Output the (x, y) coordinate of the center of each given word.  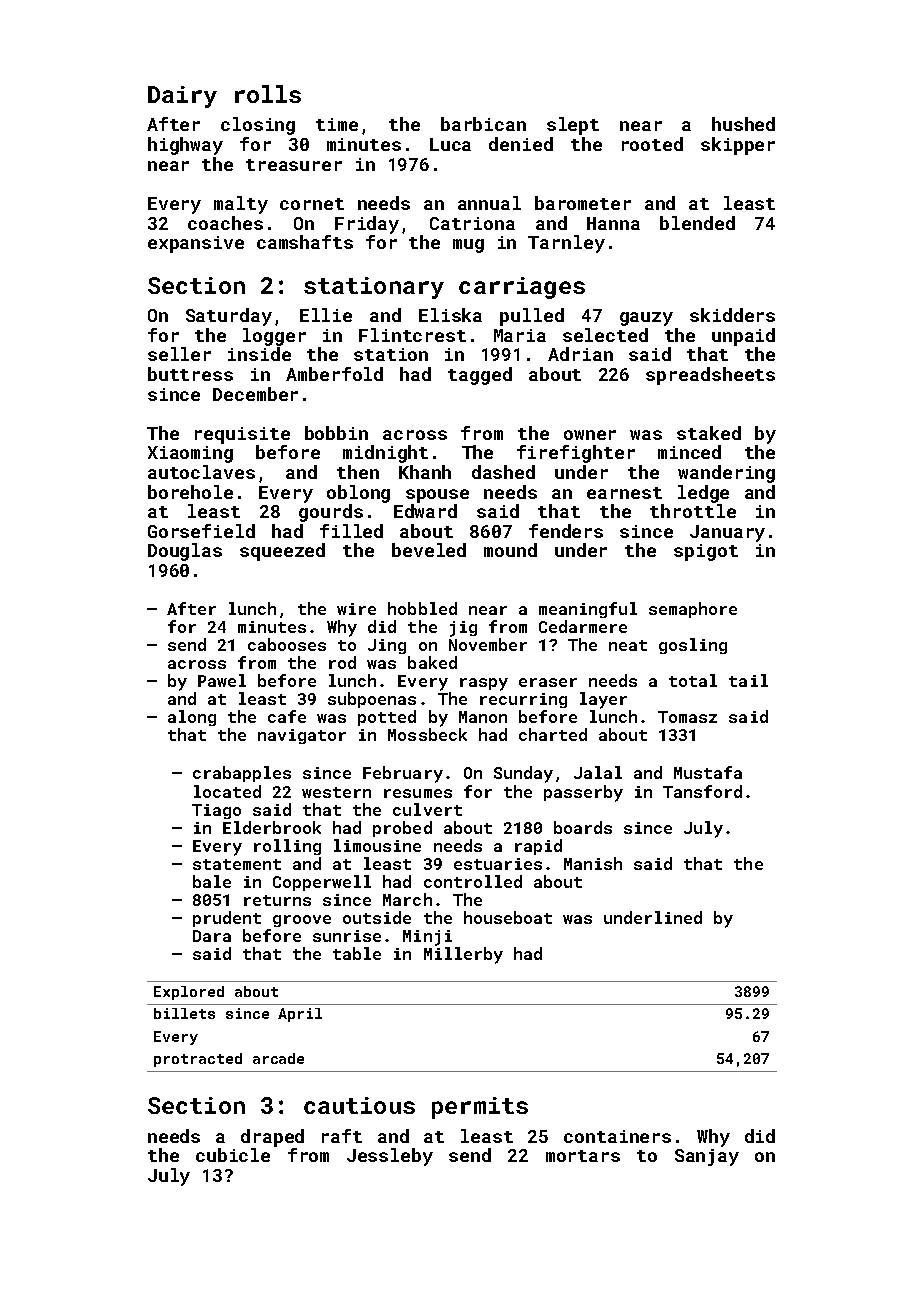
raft (342, 1136)
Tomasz (687, 717)
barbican (483, 124)
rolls (268, 94)
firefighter (576, 454)
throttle (693, 511)
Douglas (185, 552)
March (407, 899)
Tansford (702, 791)
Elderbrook (272, 827)
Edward (425, 511)
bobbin (336, 433)
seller (179, 354)
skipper (738, 146)
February (403, 774)
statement (237, 864)
